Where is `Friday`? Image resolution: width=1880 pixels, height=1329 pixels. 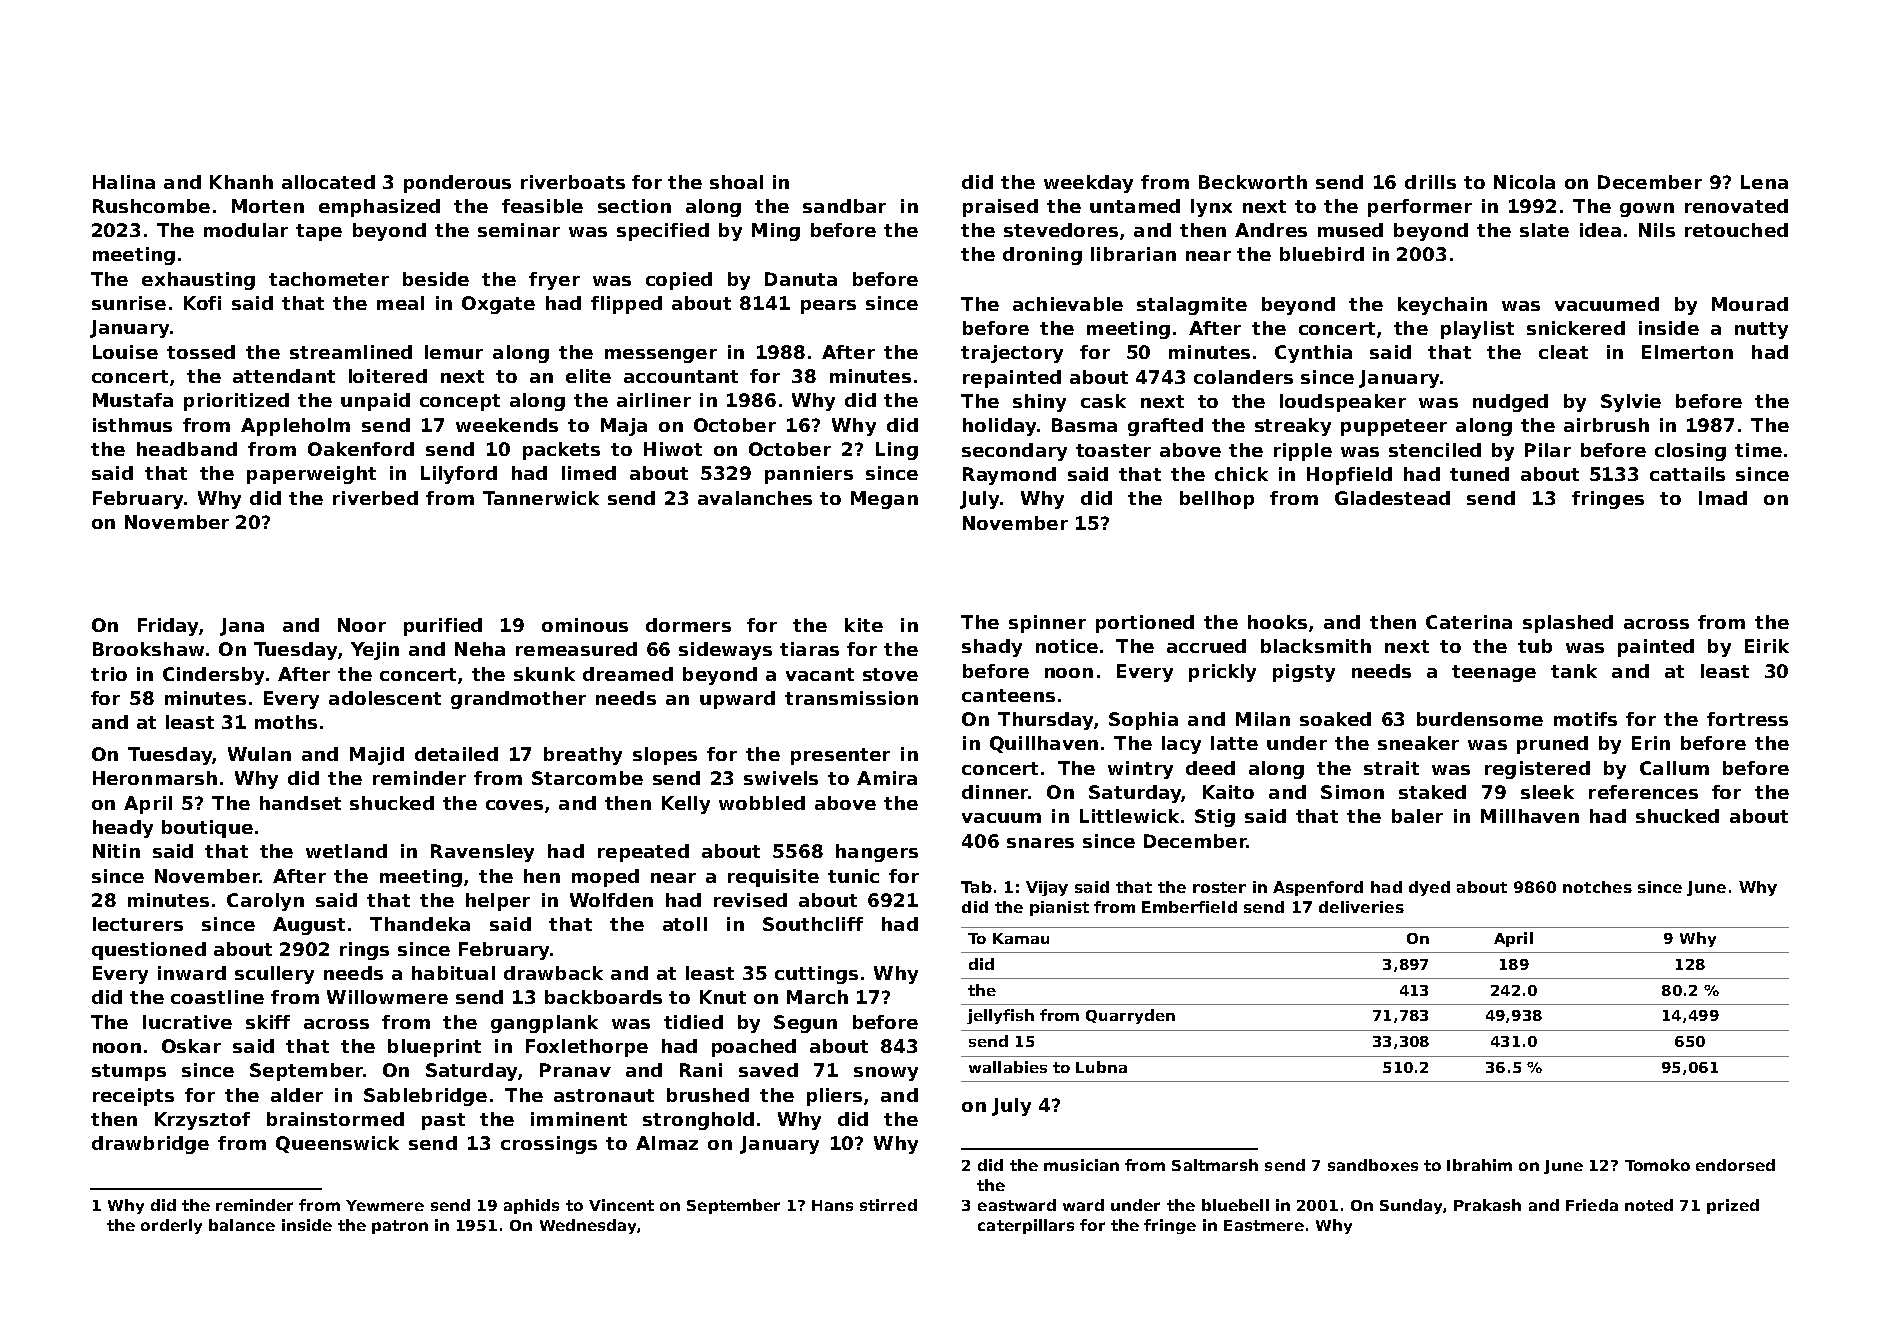 Friday is located at coordinates (168, 627).
